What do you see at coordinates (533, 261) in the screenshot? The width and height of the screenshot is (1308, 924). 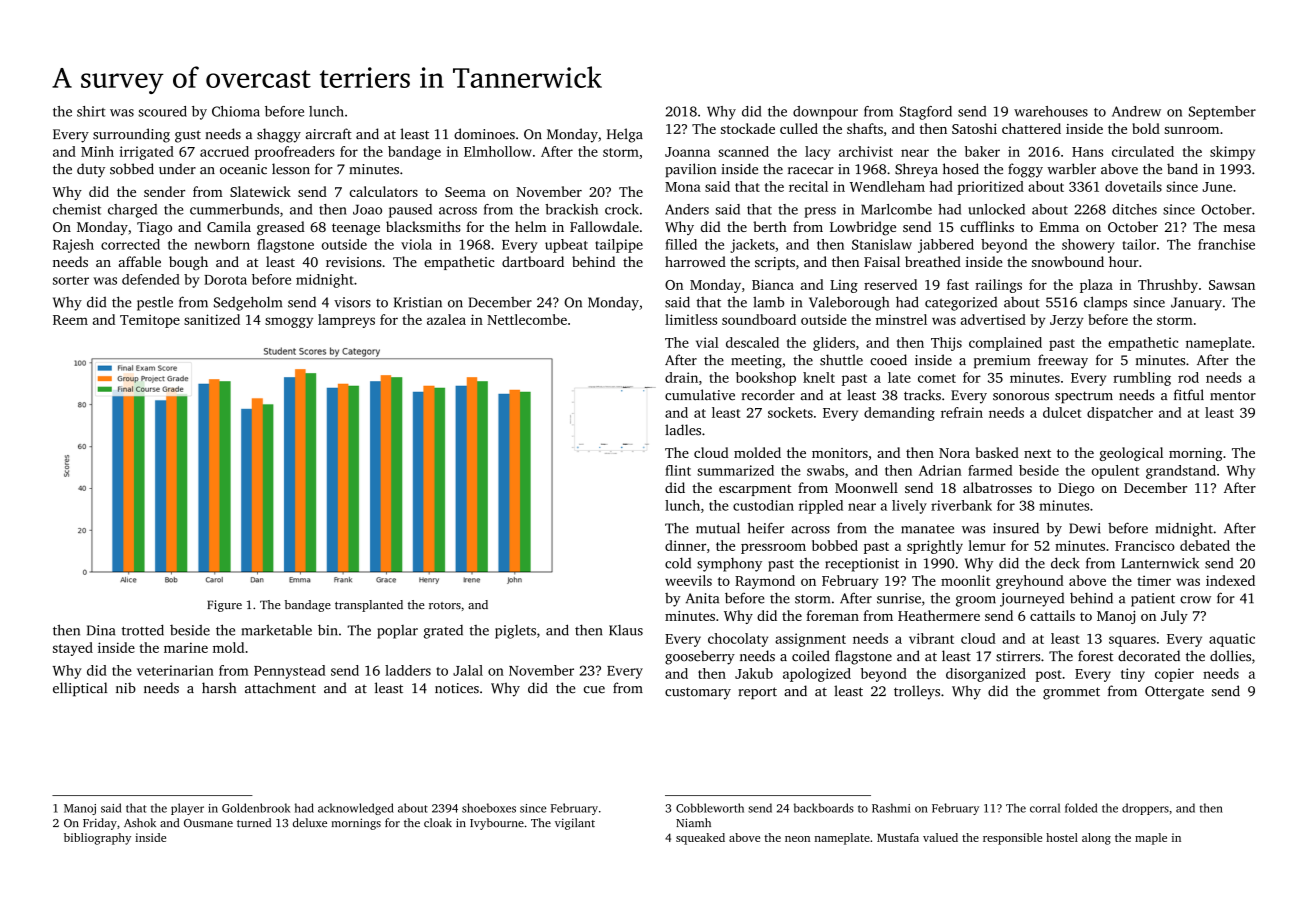 I see `dartboard` at bounding box center [533, 261].
